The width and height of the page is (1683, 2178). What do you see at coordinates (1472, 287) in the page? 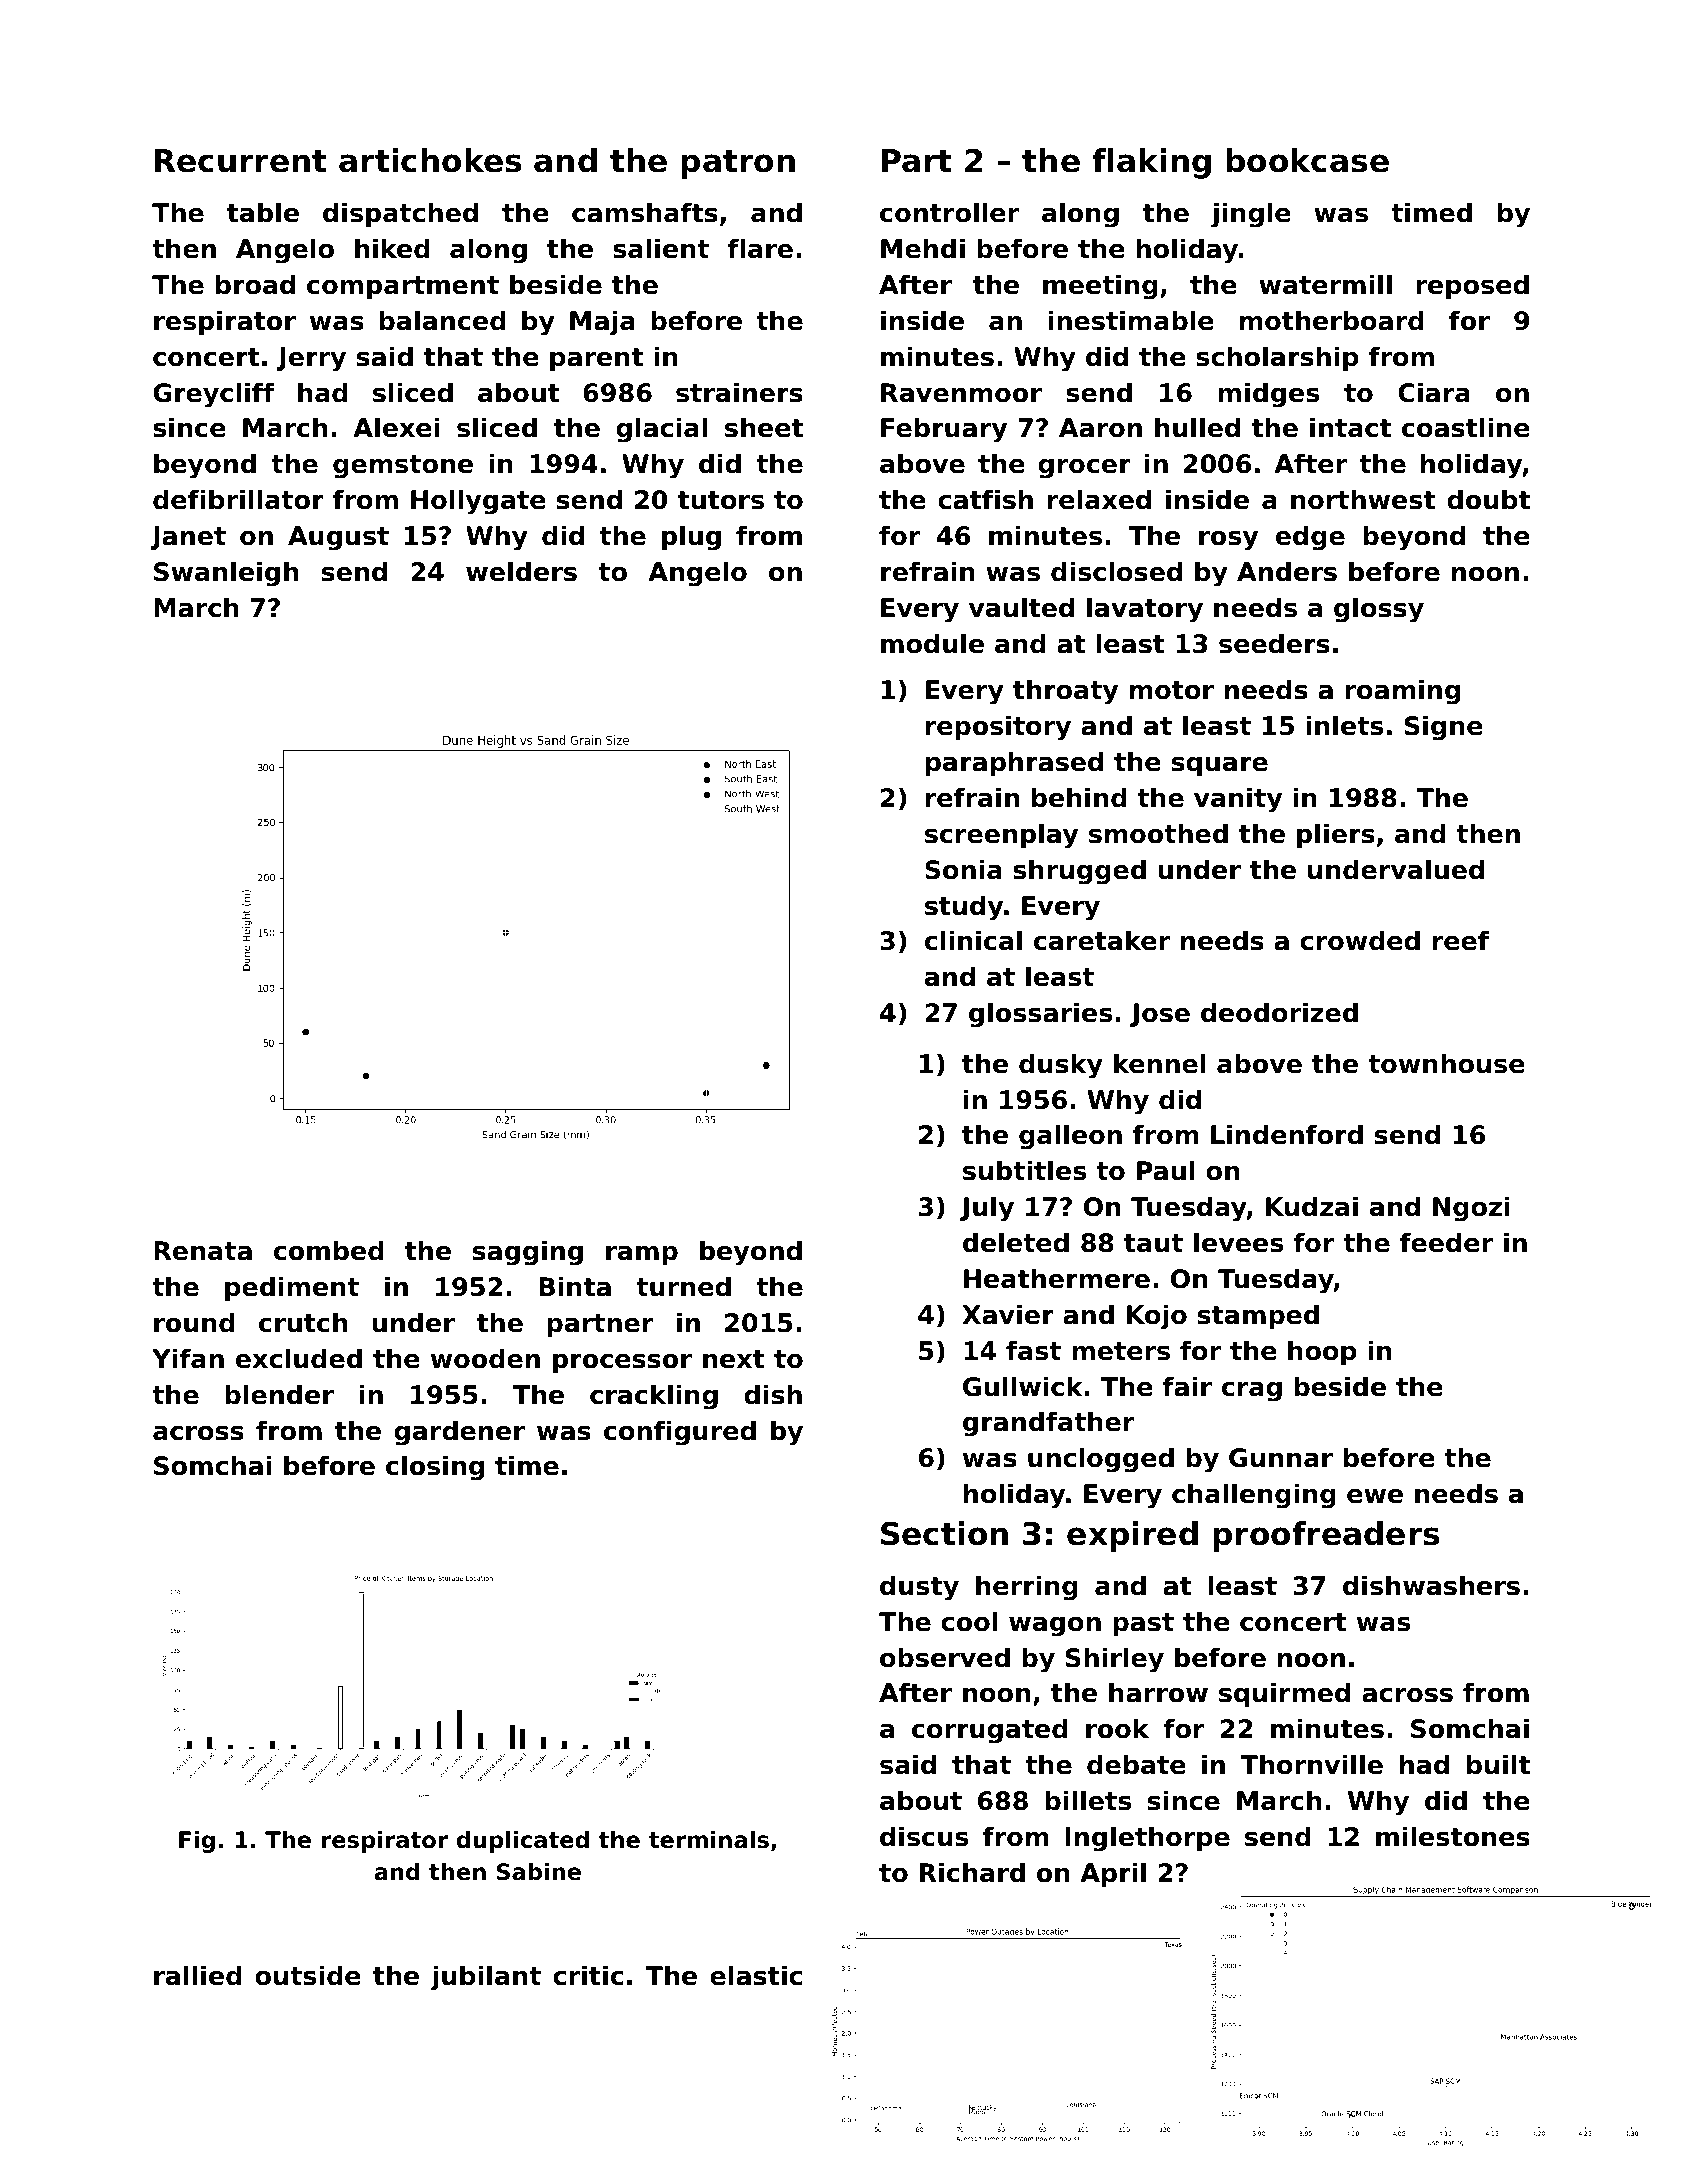
I see `reposed` at bounding box center [1472, 287].
